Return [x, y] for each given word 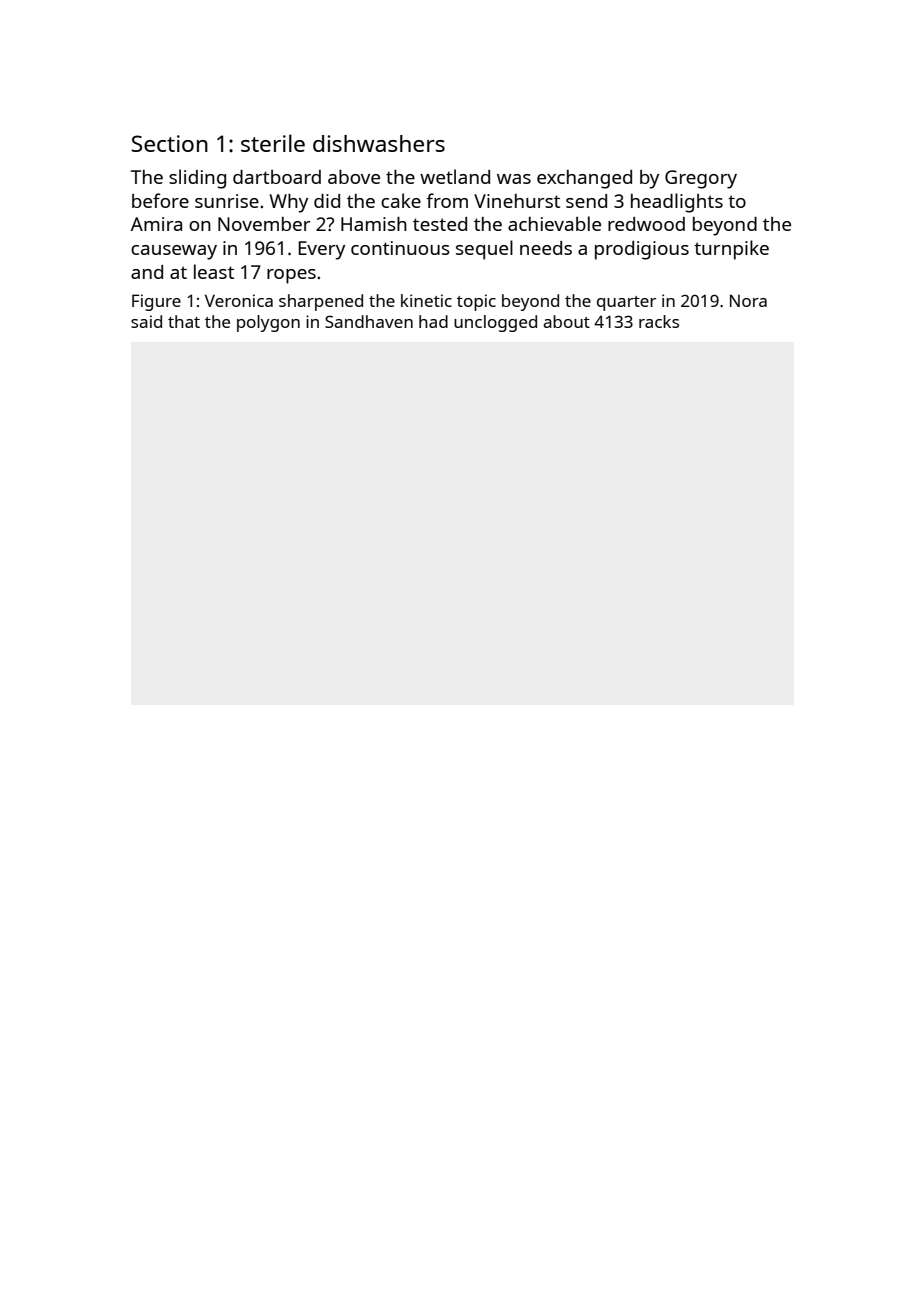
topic [476, 302]
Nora [748, 300]
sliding [197, 179]
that [184, 321]
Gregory [701, 179]
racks [659, 321]
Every [321, 250]
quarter [626, 303]
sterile [273, 143]
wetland [455, 176]
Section [169, 143]
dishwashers [379, 143]
